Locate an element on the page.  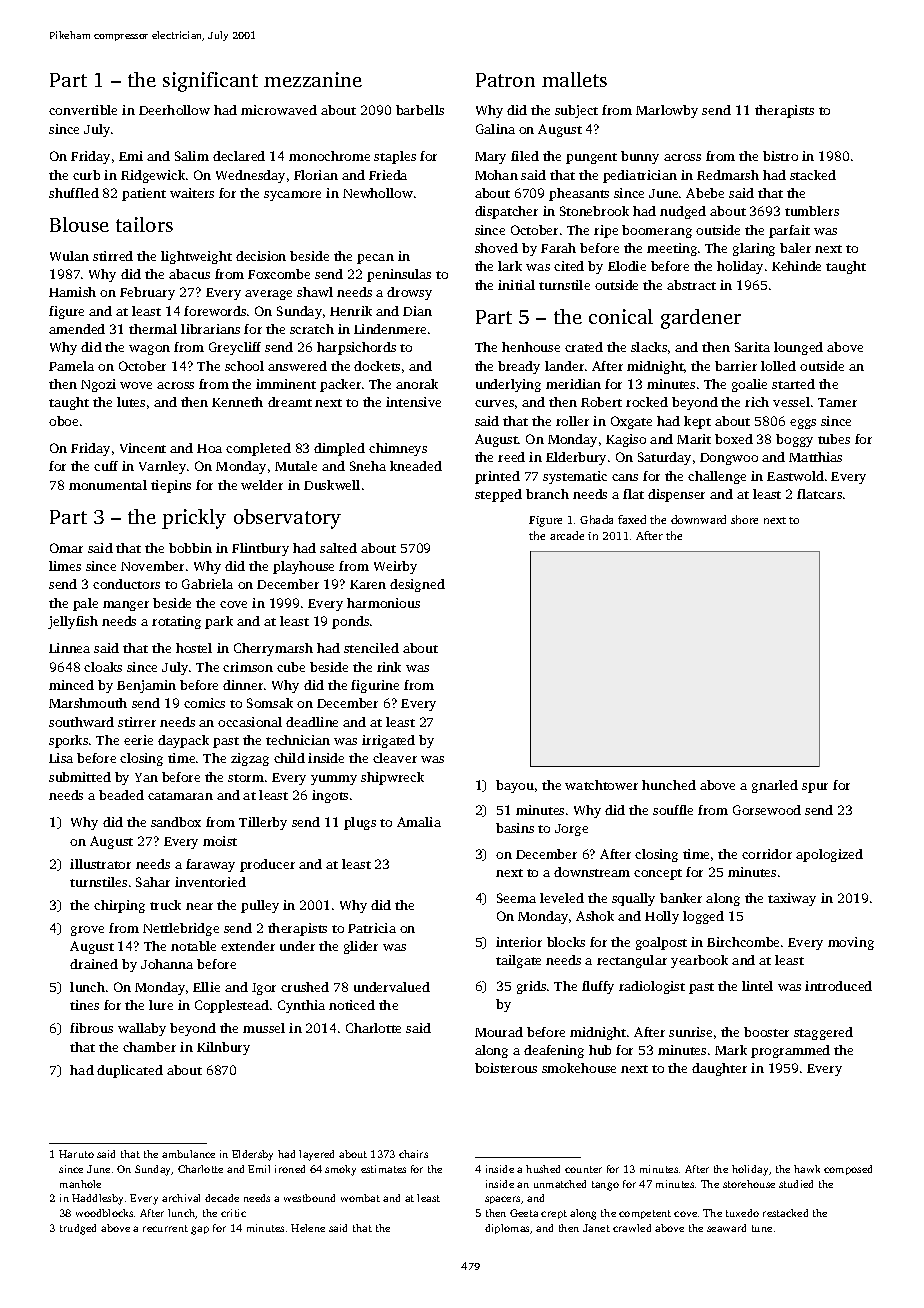
logged is located at coordinates (703, 917).
